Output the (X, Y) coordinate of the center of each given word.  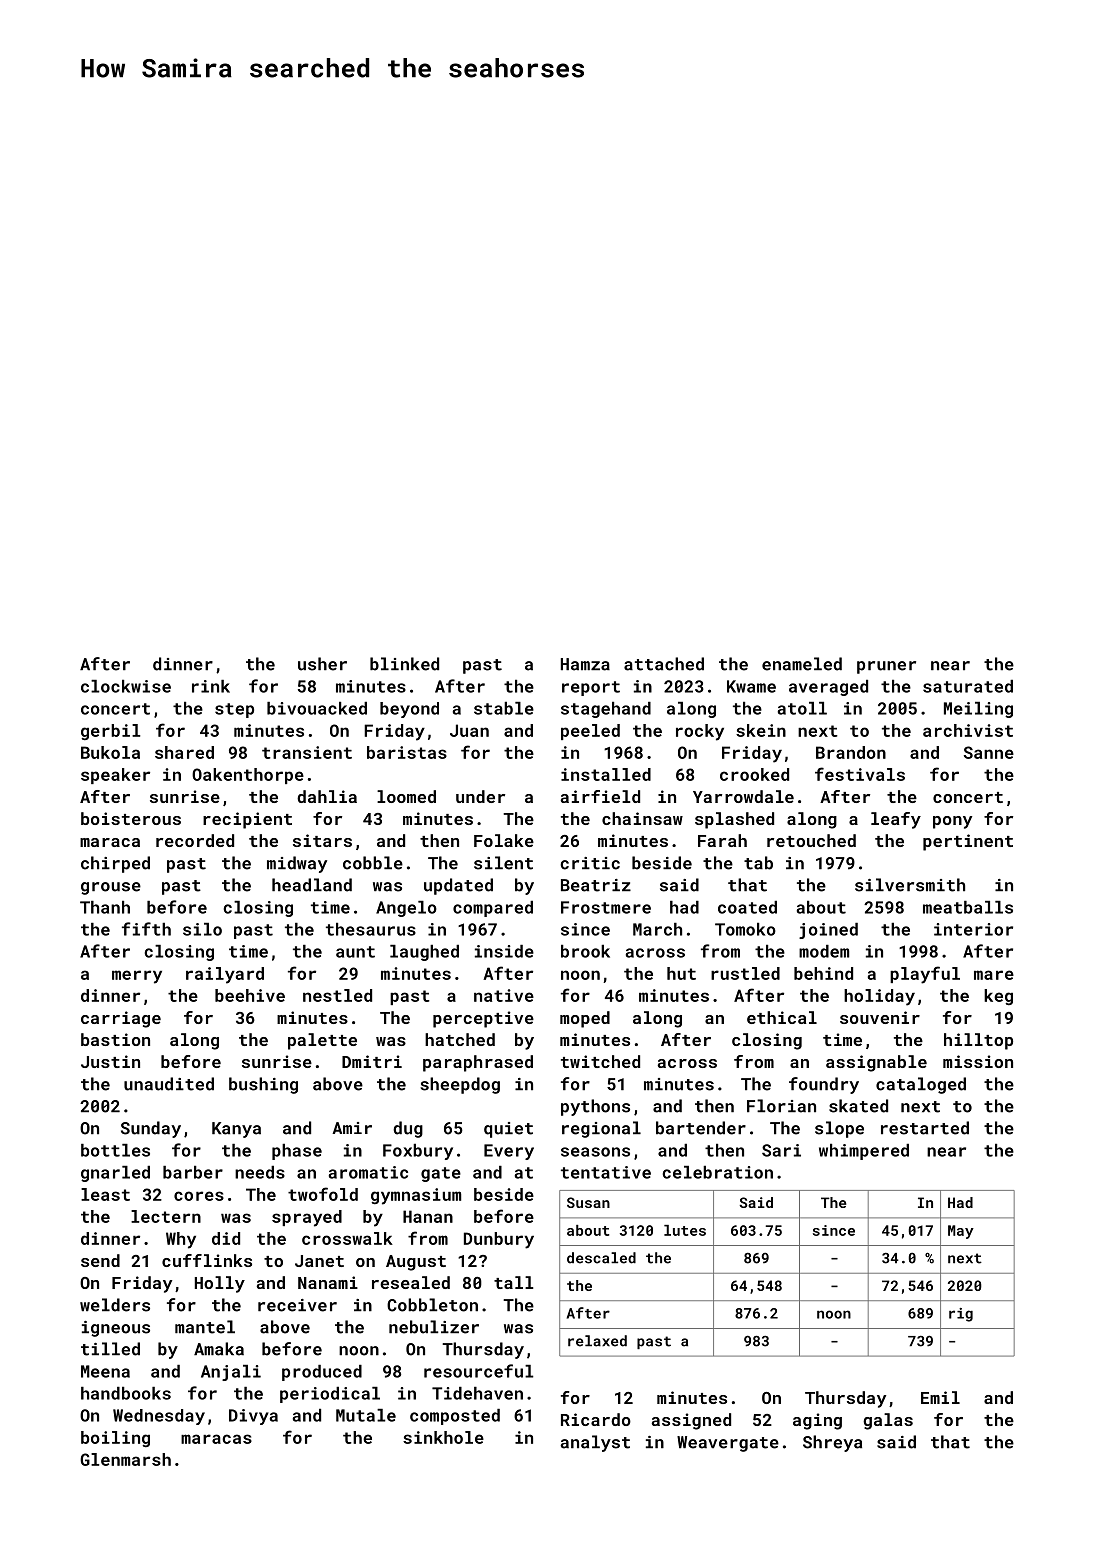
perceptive (483, 1019)
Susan (588, 1202)
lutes (685, 1230)
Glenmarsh (125, 1459)
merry (137, 977)
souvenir (880, 1017)
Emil (940, 1397)
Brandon (851, 752)
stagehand (606, 710)
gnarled (115, 1174)
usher (322, 664)
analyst (595, 1443)
